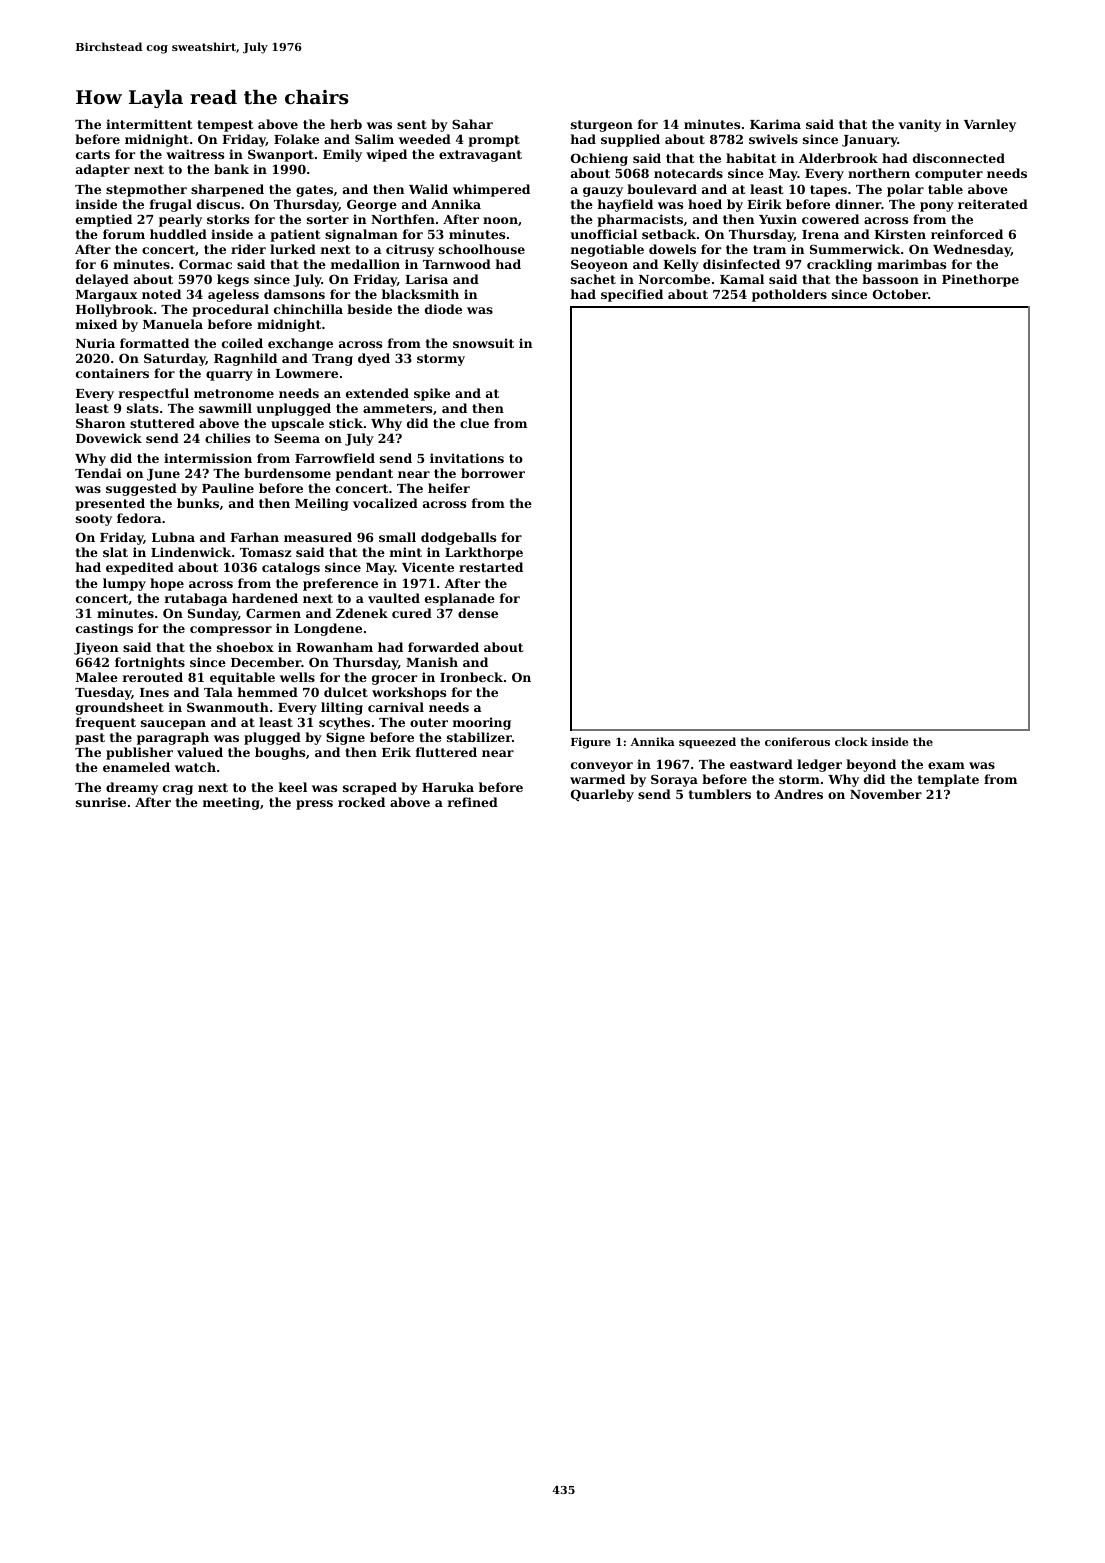 Image resolution: width=1105 pixels, height=1563 pixels. I want to click on clock, so click(851, 741).
